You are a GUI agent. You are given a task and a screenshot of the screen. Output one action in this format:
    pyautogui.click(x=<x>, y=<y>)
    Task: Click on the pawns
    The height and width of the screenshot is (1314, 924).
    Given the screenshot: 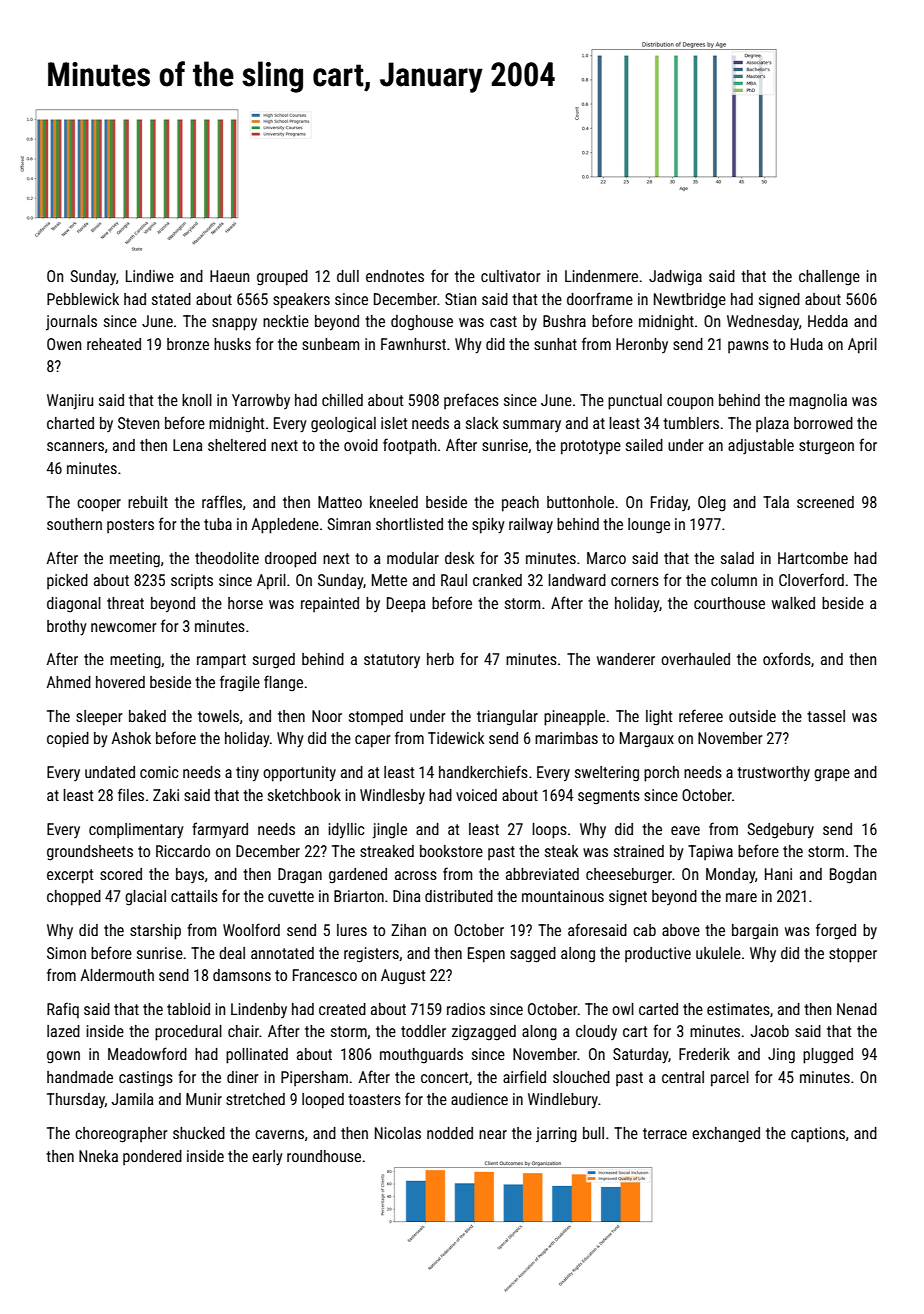 What is the action you would take?
    pyautogui.click(x=748, y=347)
